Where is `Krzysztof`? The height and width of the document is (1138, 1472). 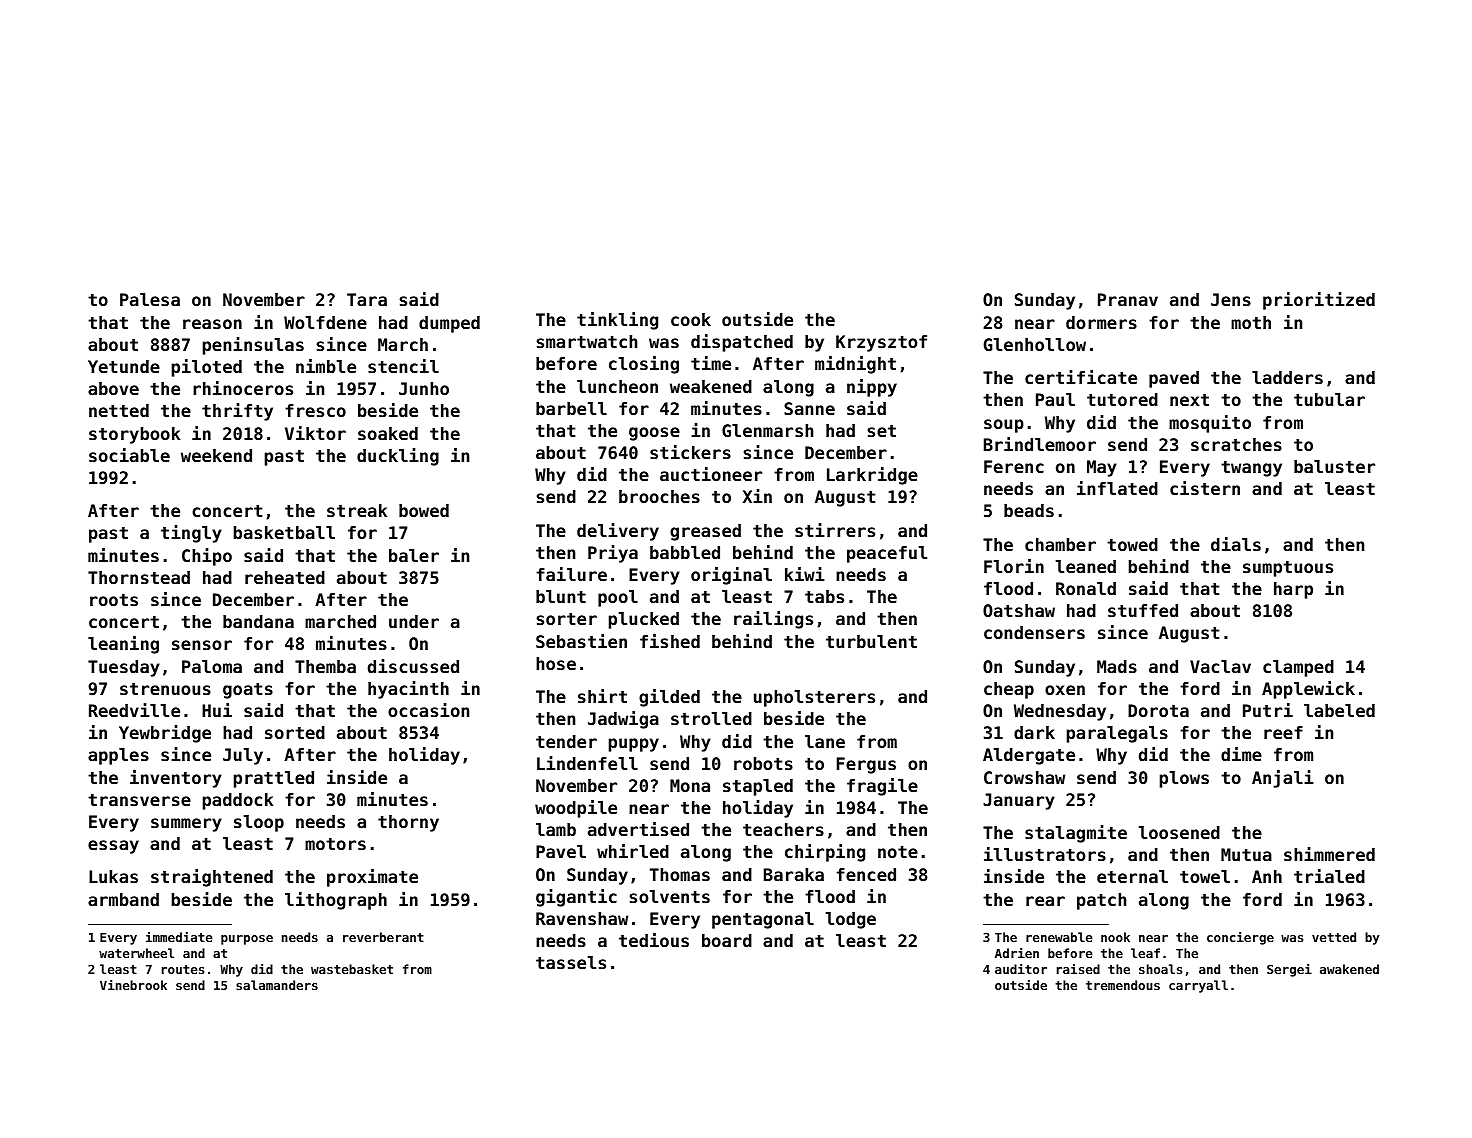
Krzysztof is located at coordinates (881, 343).
